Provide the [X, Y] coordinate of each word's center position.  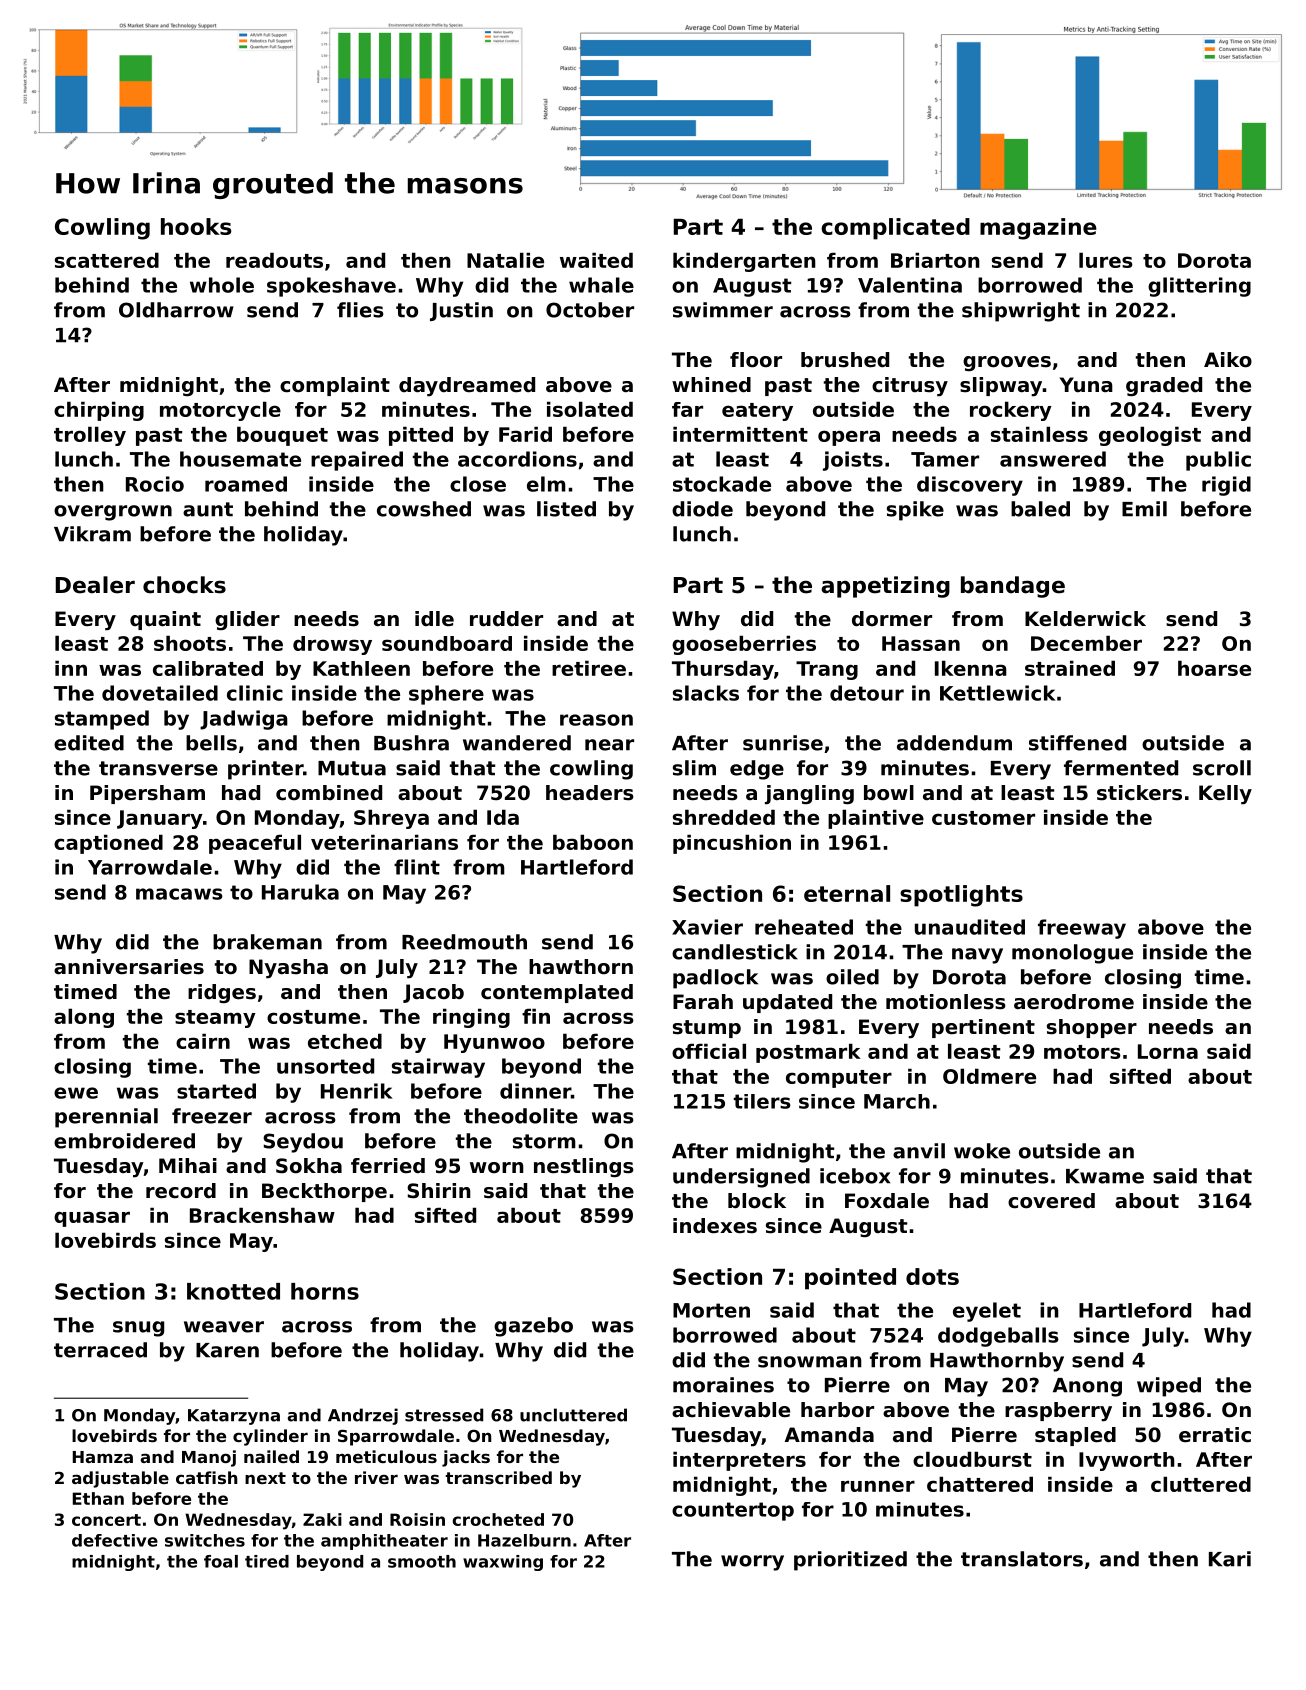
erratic [1215, 1435]
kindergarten [744, 262]
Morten [711, 1310]
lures [1106, 260]
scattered [107, 260]
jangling [809, 795]
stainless [1039, 434]
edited [89, 743]
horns [325, 1291]
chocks [184, 585]
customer [983, 818]
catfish [207, 1477]
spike [915, 511]
